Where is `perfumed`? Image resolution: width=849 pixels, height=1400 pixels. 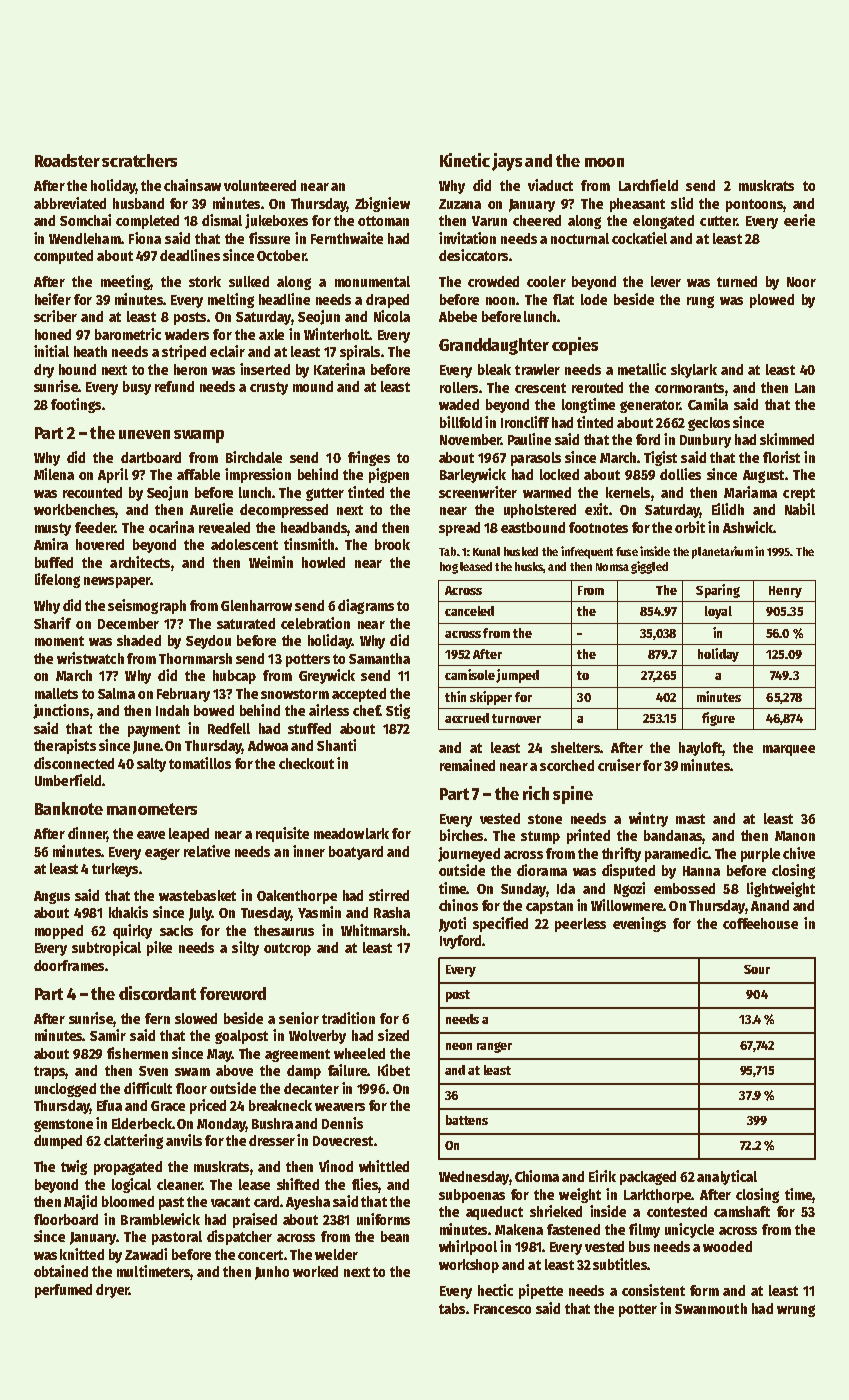 perfumed is located at coordinates (63, 1291).
